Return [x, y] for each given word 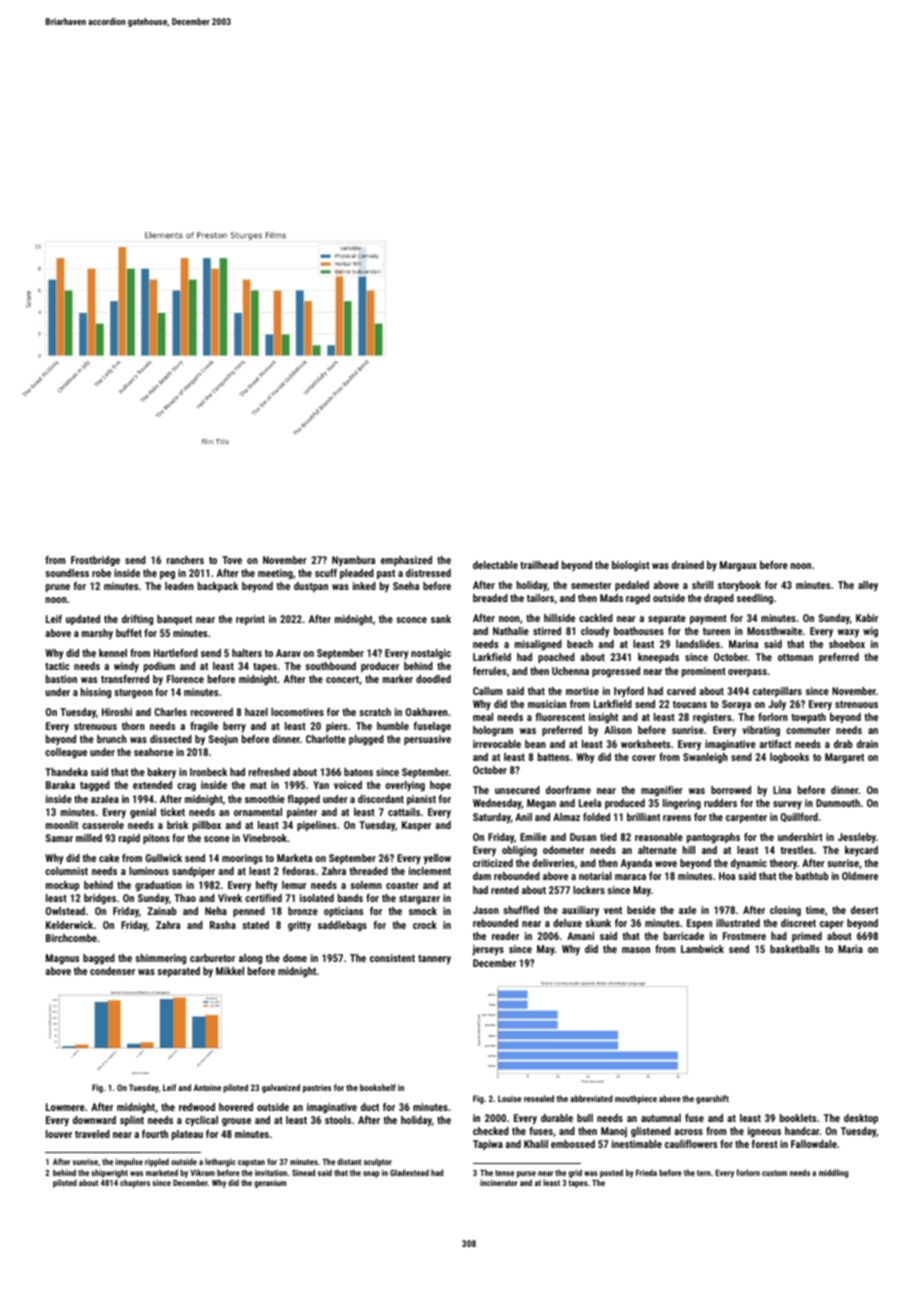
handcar [802, 1131]
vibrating [761, 731]
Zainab [162, 911]
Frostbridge [95, 561]
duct [370, 1107]
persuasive [427, 740]
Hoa [727, 876]
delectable [495, 565]
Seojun [223, 740]
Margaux [738, 566]
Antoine [207, 1087]
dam [482, 876]
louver [59, 1134]
